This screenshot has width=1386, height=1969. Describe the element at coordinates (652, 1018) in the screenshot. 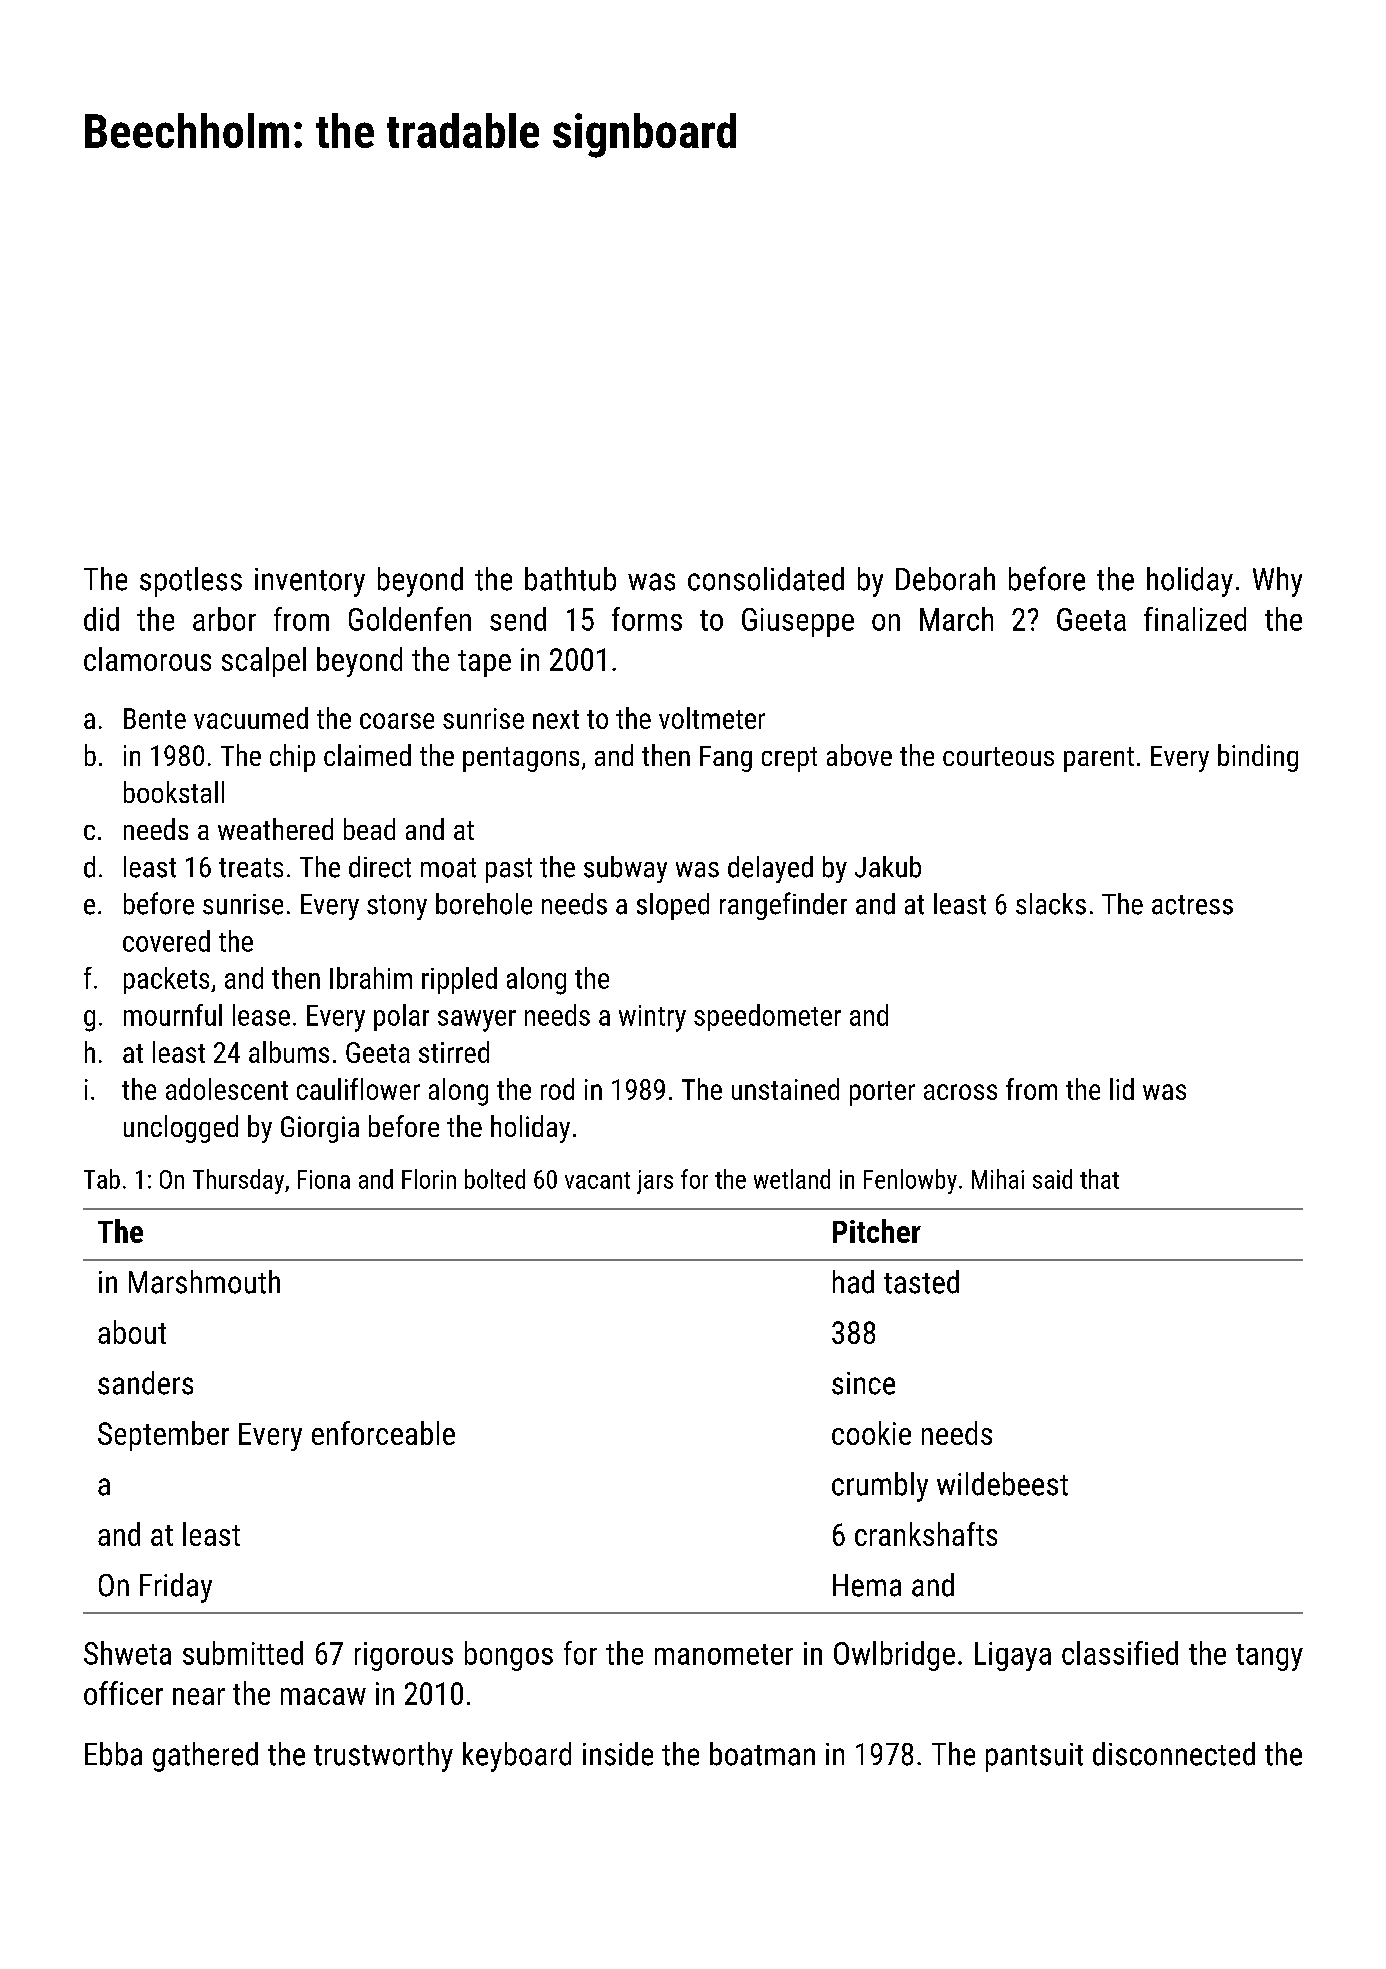

I see `wintry` at that location.
